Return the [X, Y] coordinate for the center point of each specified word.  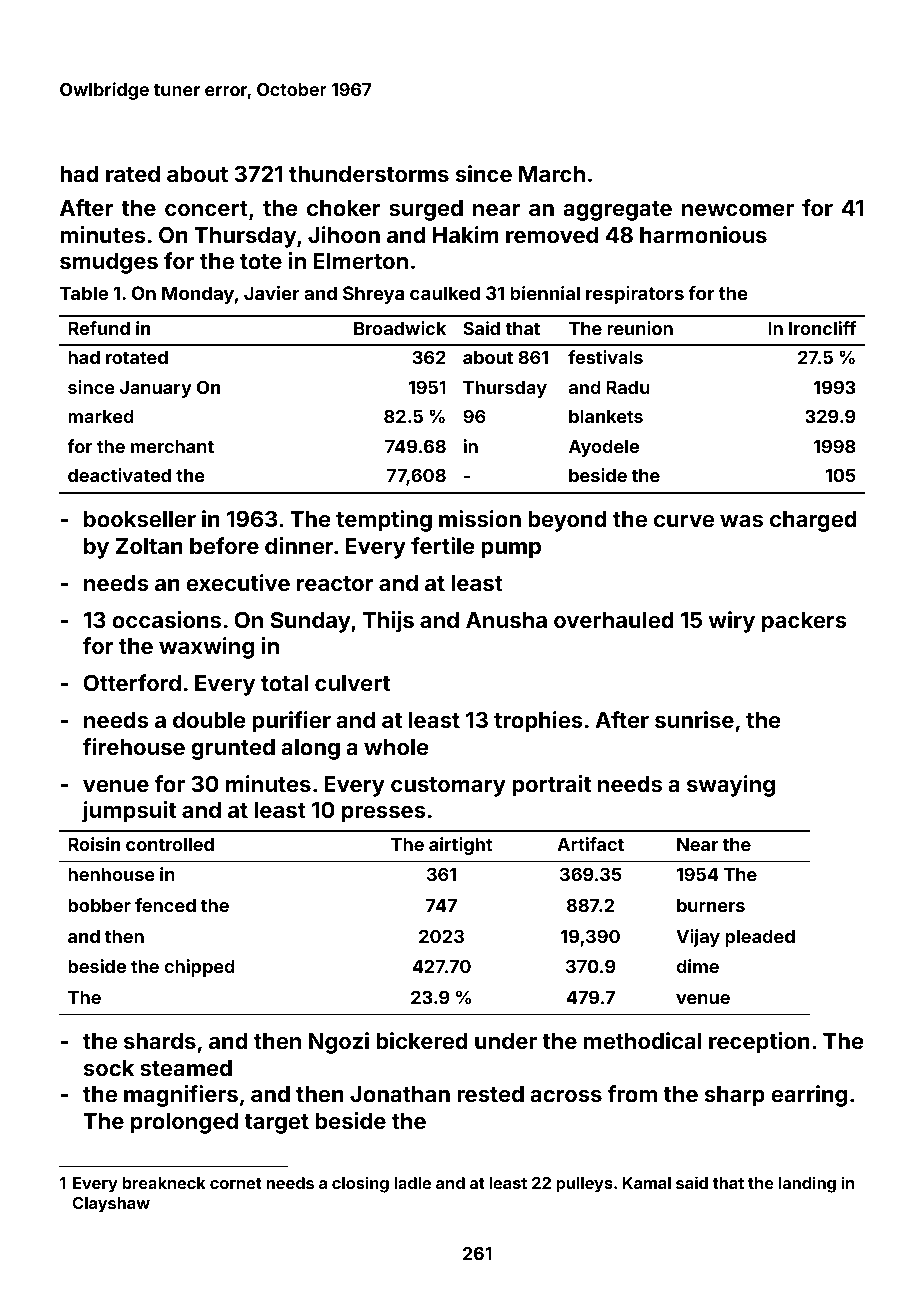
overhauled [614, 620]
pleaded [760, 938]
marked [101, 416]
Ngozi [339, 1043]
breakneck [164, 1183]
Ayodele [604, 448]
